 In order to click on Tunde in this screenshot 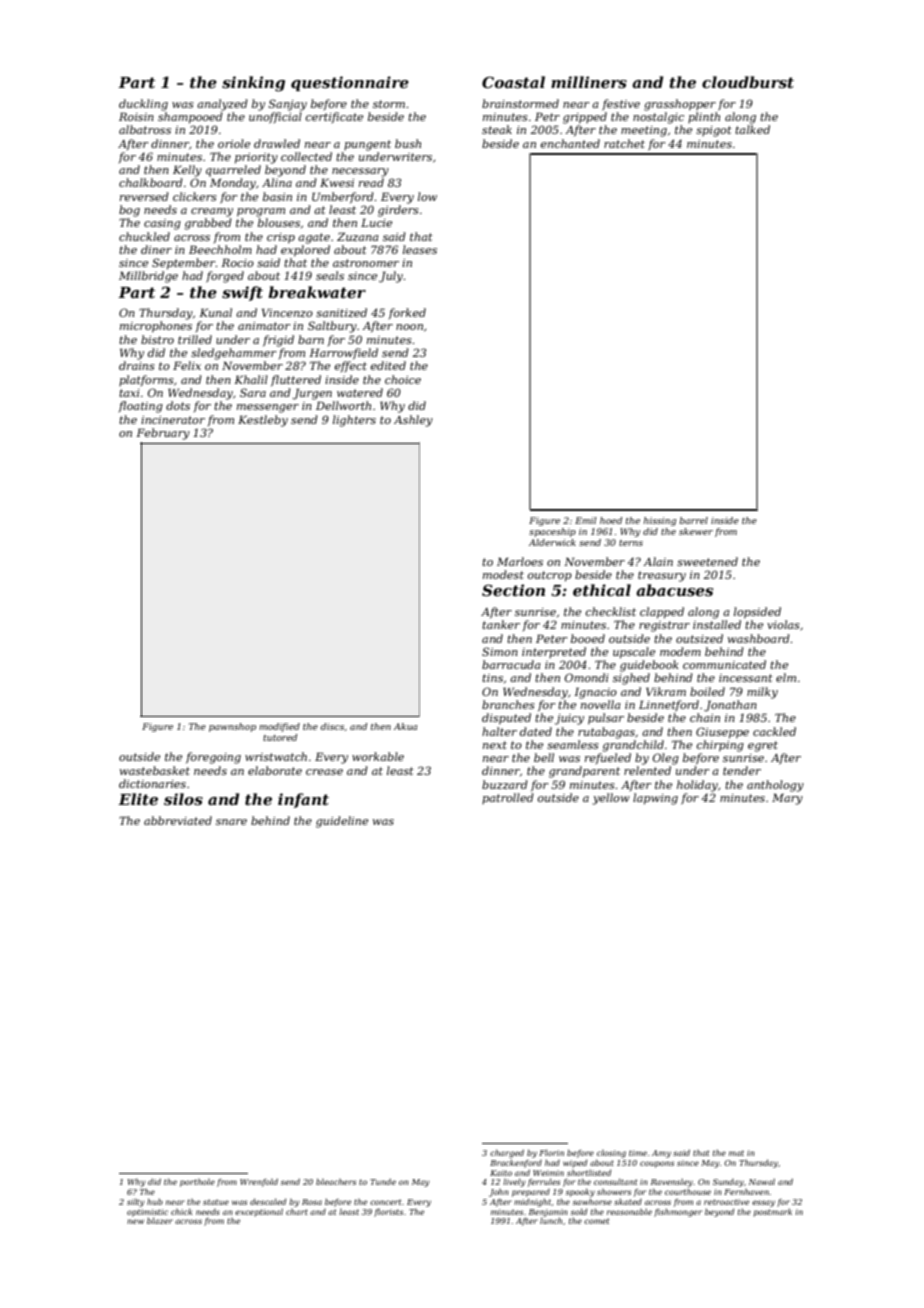, I will do `click(383, 1182)`.
